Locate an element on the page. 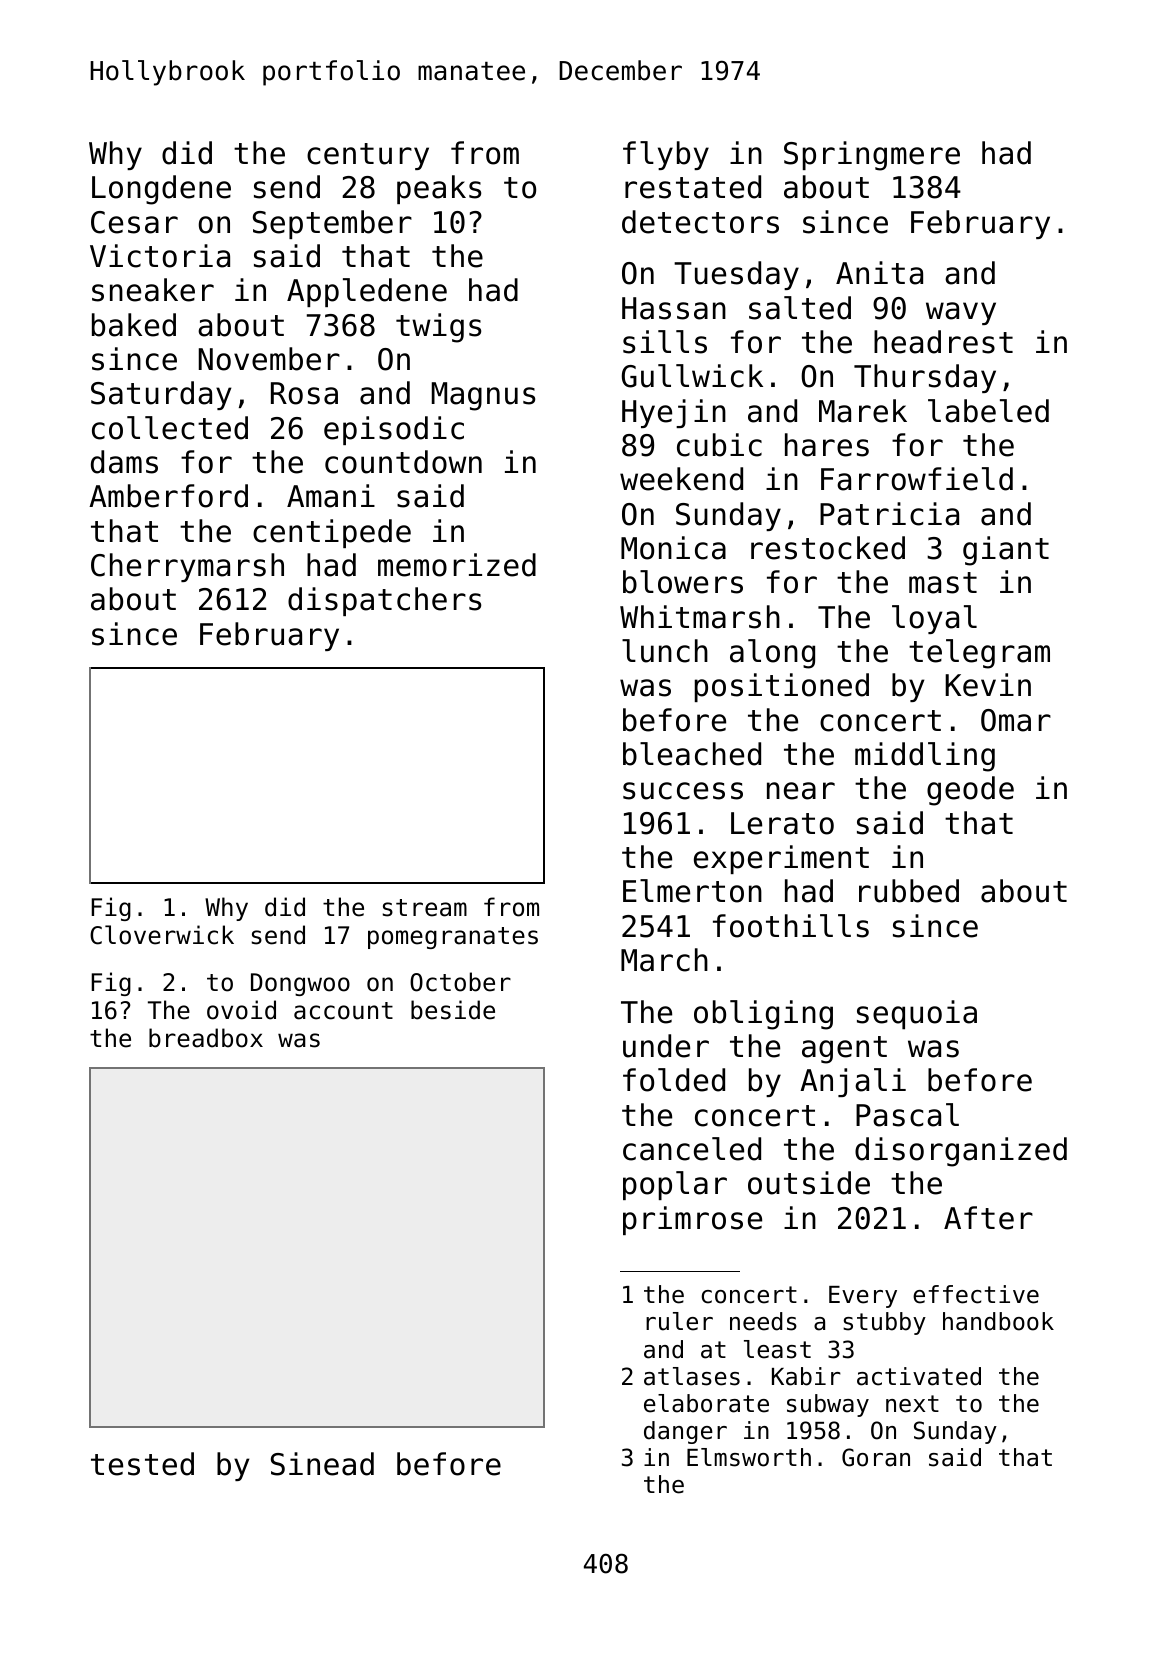 The width and height of the document is (1165, 1654). countdown is located at coordinates (403, 462).
